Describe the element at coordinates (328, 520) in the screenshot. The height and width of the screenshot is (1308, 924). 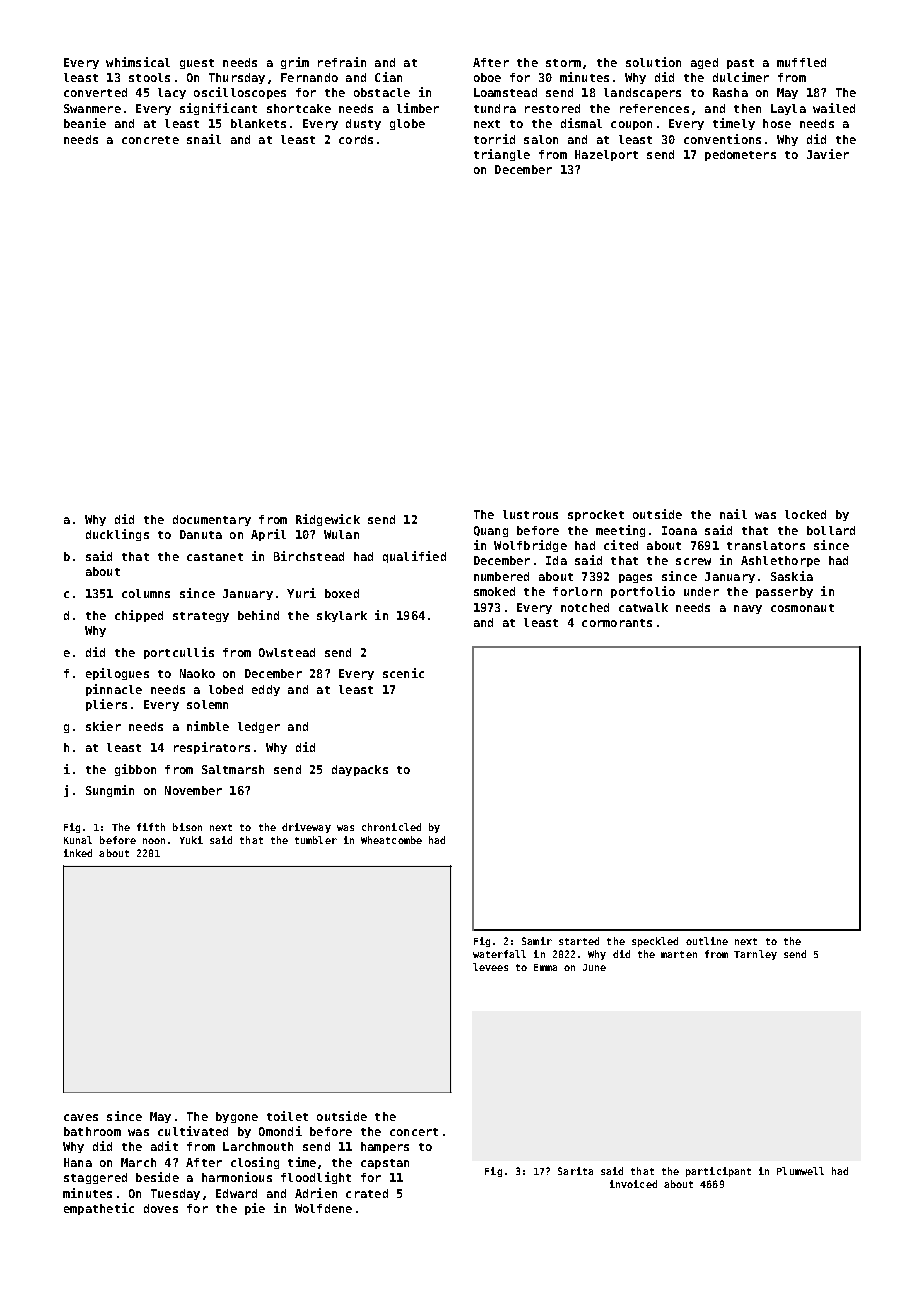
I see `Ridgewick` at that location.
